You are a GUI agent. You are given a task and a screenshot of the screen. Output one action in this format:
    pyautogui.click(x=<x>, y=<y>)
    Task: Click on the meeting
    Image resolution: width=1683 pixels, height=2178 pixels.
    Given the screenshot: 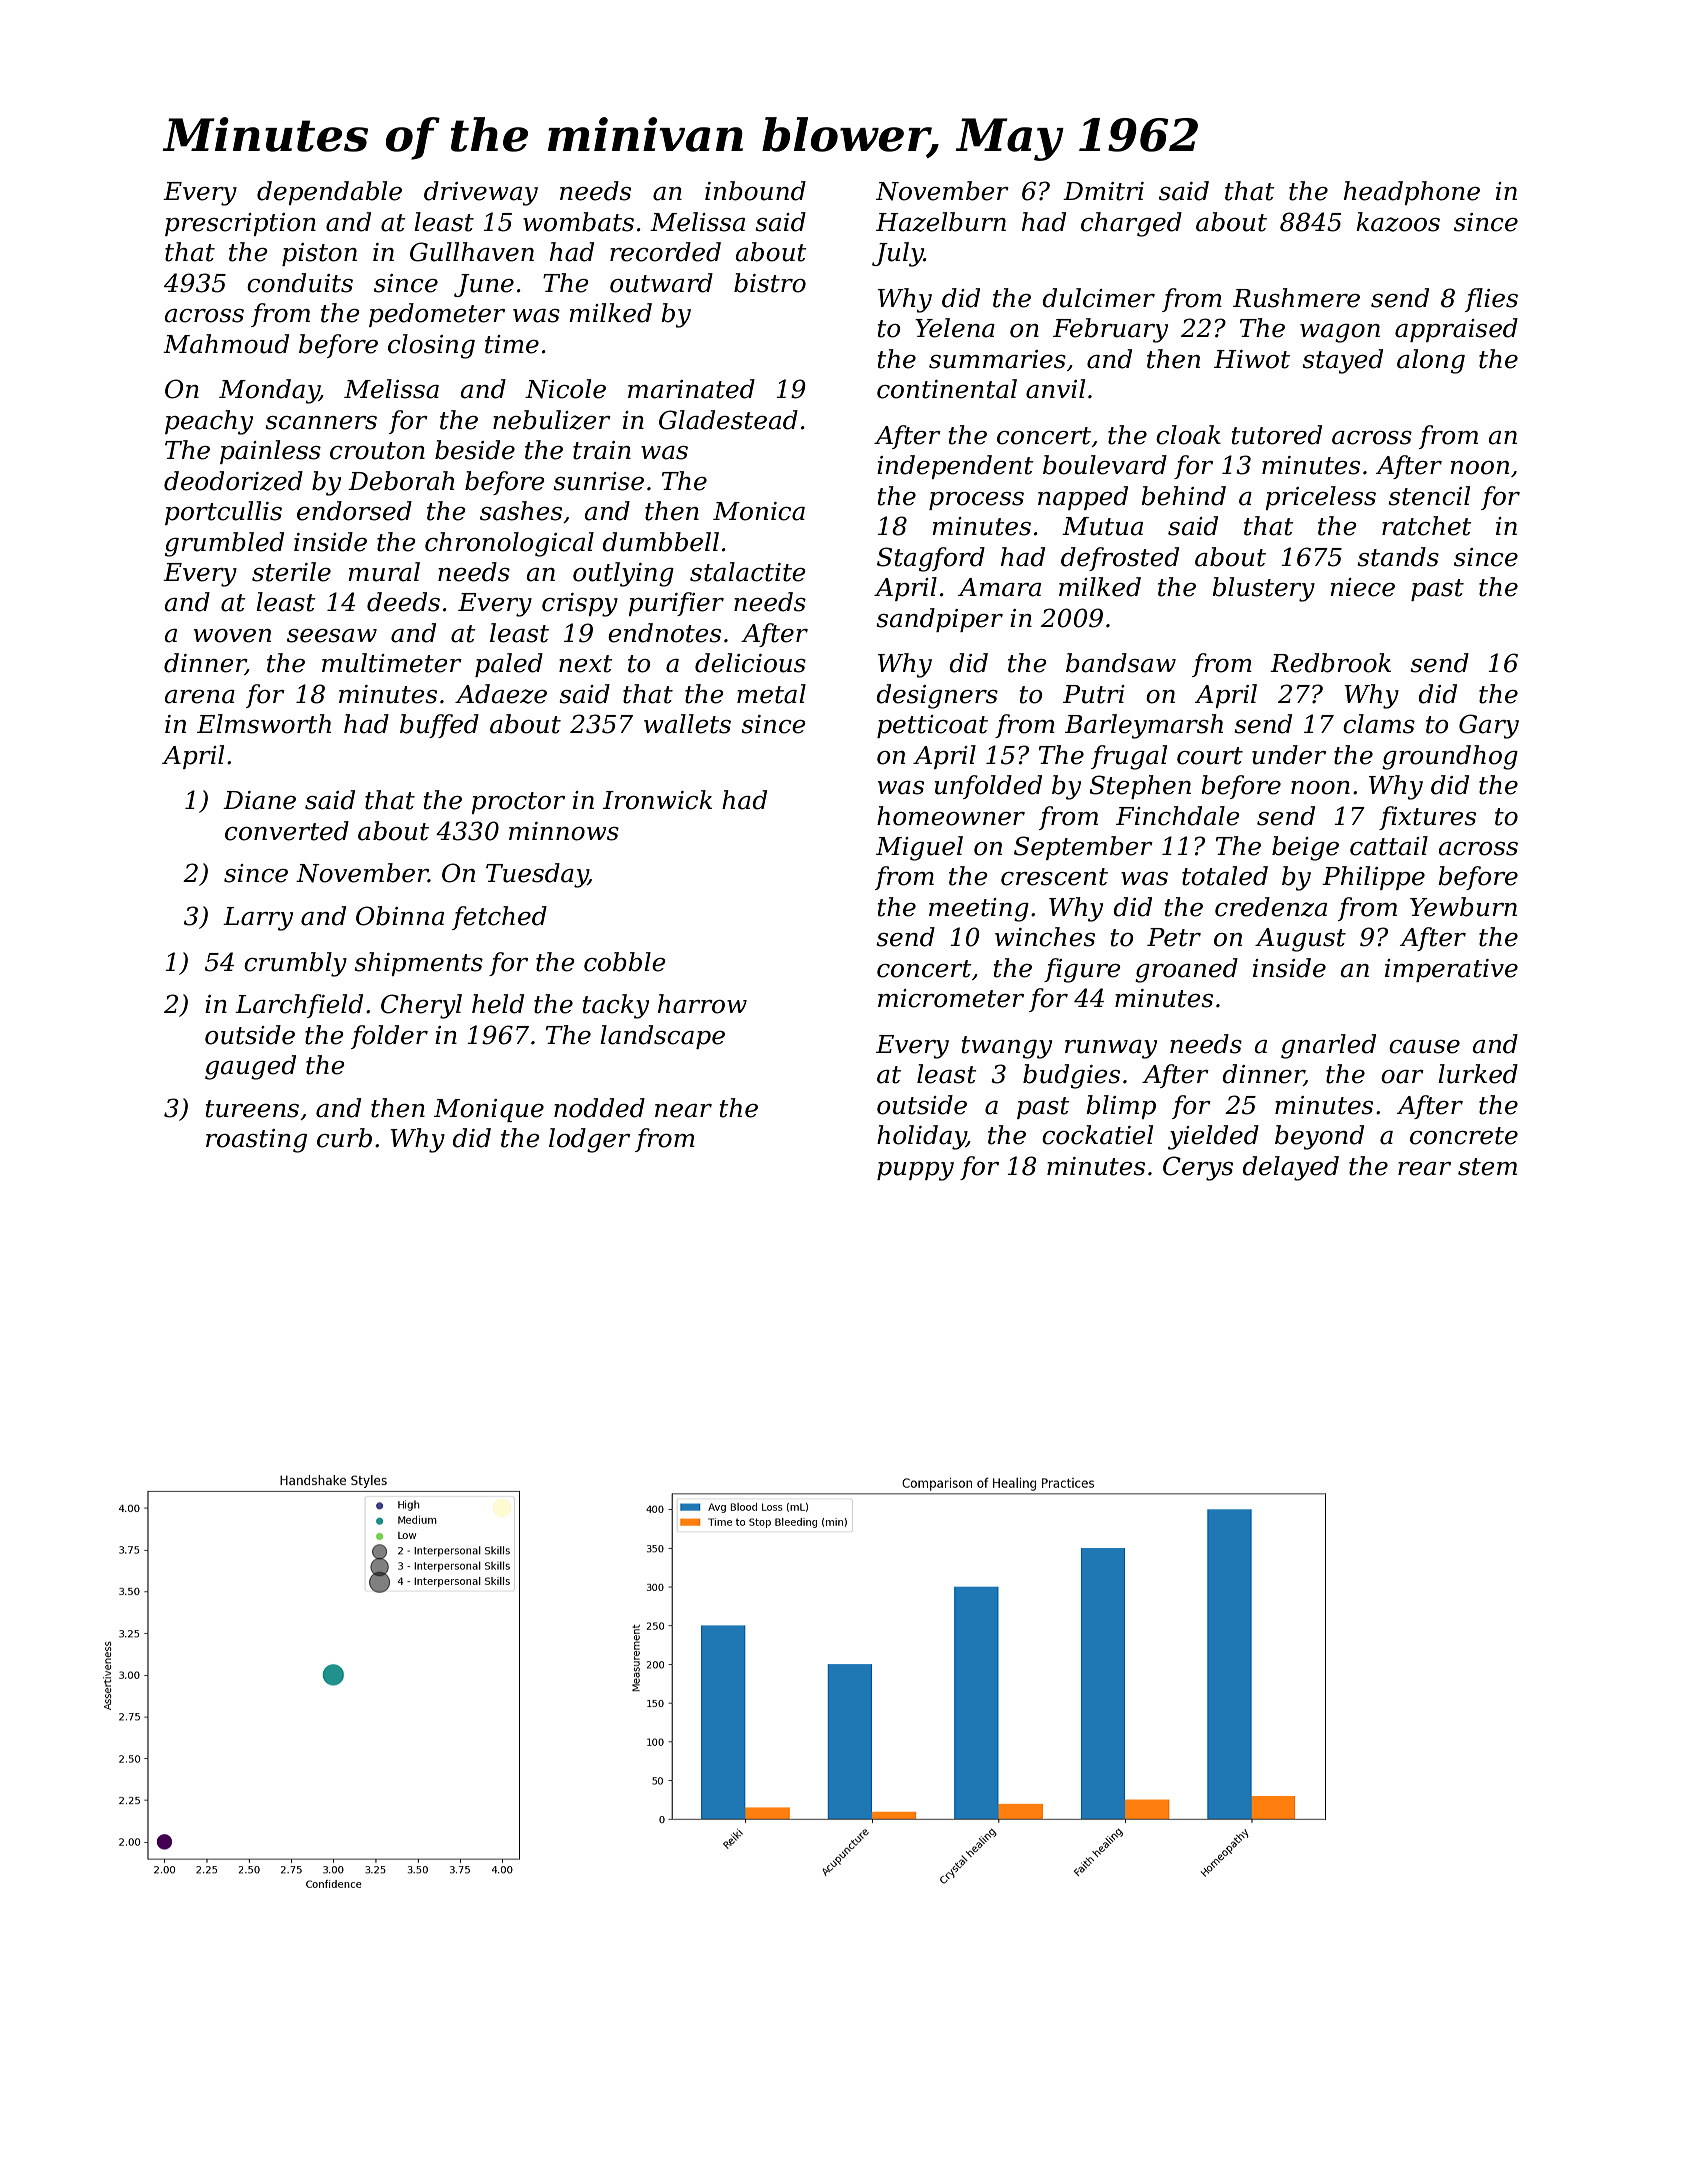 What is the action you would take?
    pyautogui.click(x=979, y=910)
